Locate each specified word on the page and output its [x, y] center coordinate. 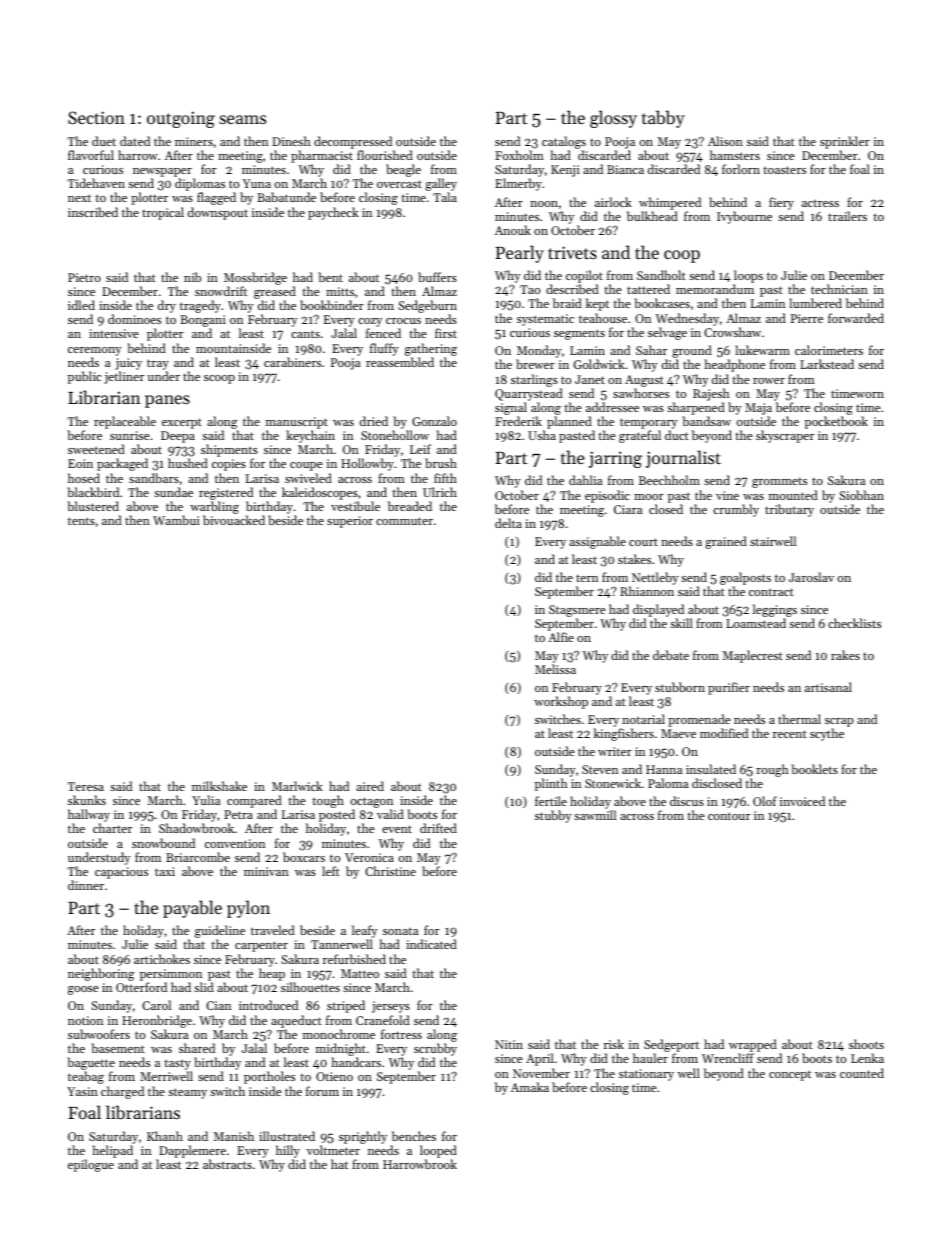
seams [242, 119]
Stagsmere [577, 611]
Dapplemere [192, 1151]
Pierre [807, 318]
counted [862, 1073]
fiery [781, 203]
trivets [572, 252]
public [84, 377]
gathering [431, 349]
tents [81, 521]
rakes [845, 655]
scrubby [435, 1049]
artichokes [162, 959]
